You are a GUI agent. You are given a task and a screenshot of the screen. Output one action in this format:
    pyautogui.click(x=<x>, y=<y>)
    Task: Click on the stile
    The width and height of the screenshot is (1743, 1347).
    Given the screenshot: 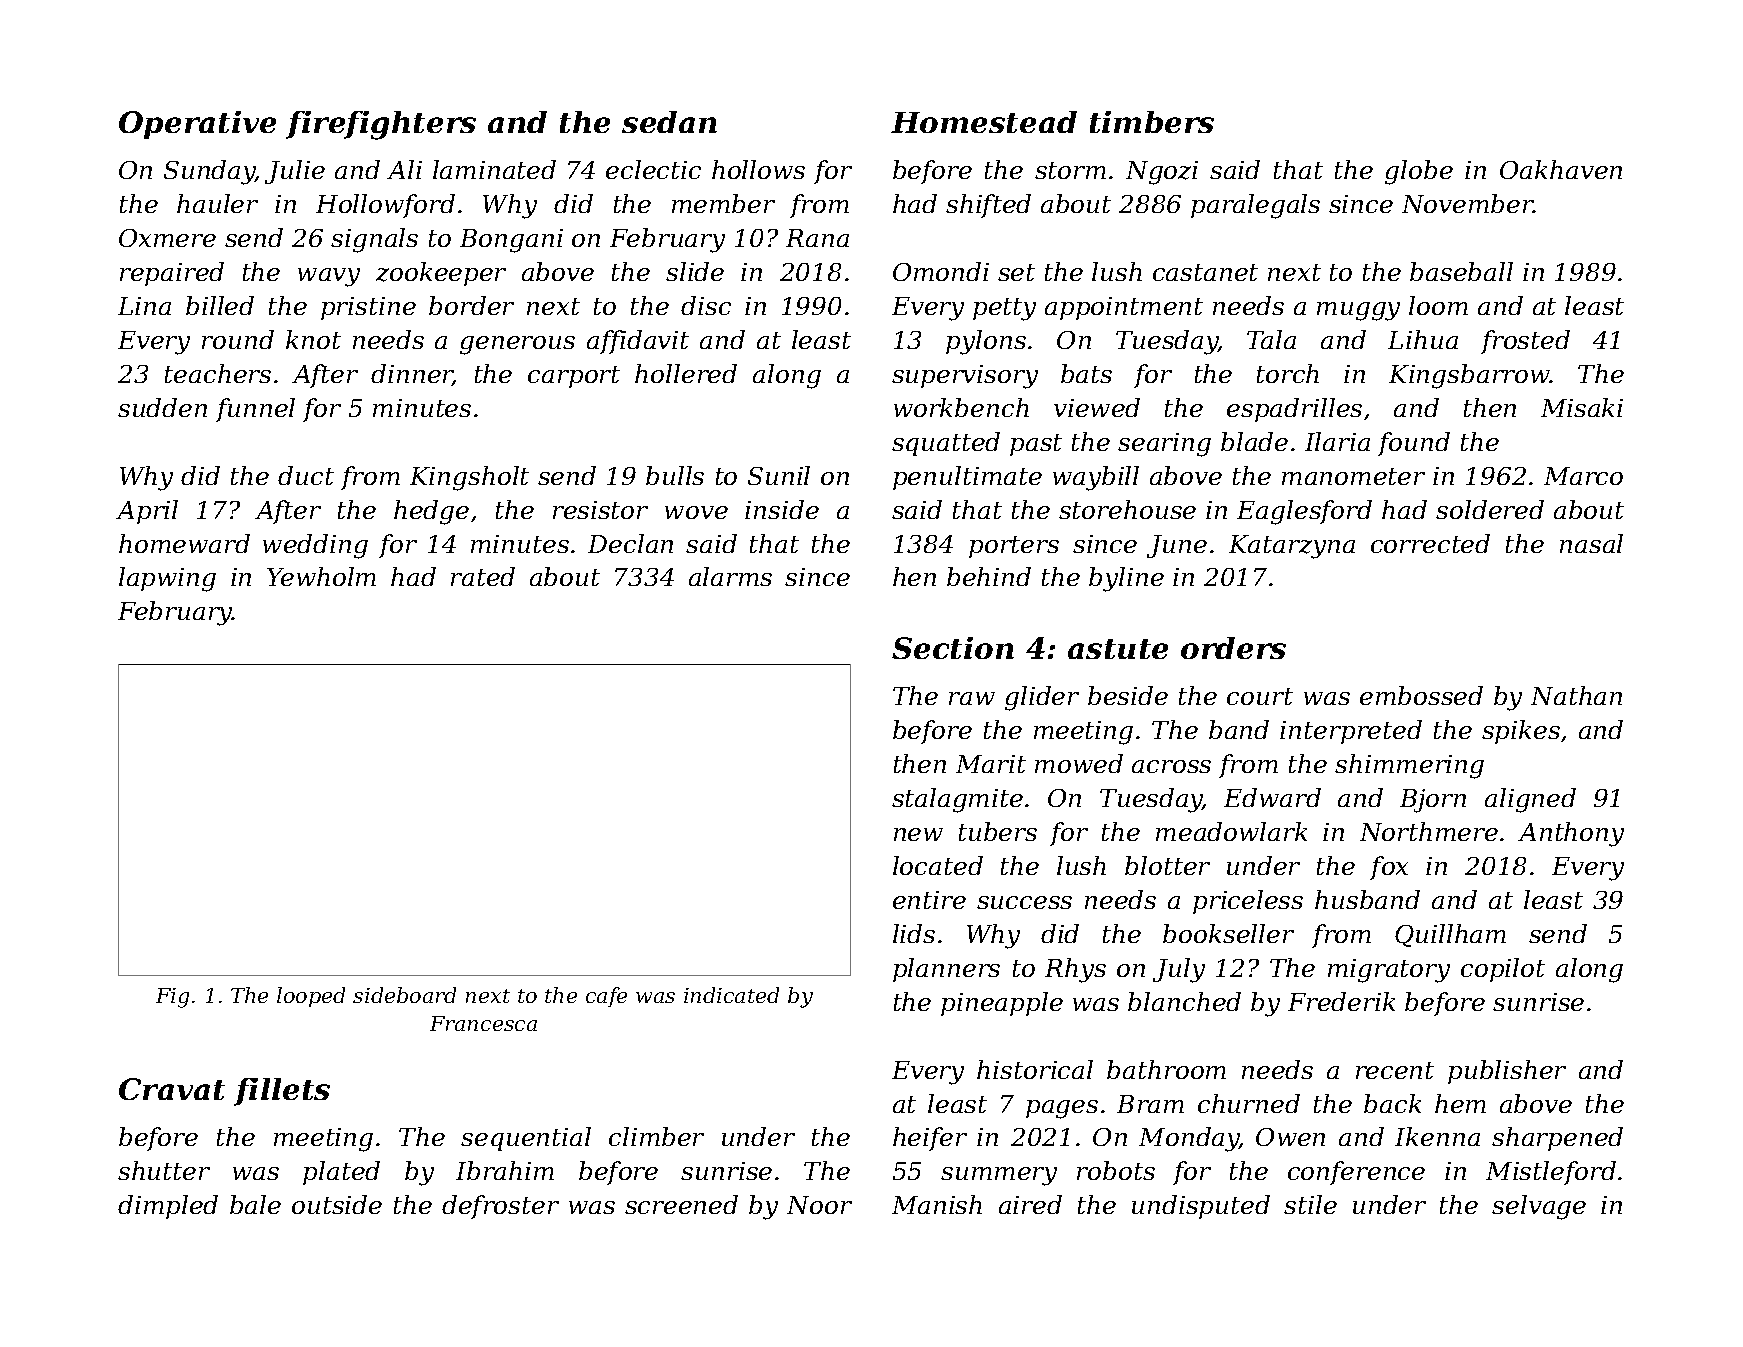 What is the action you would take?
    pyautogui.click(x=1310, y=1204)
